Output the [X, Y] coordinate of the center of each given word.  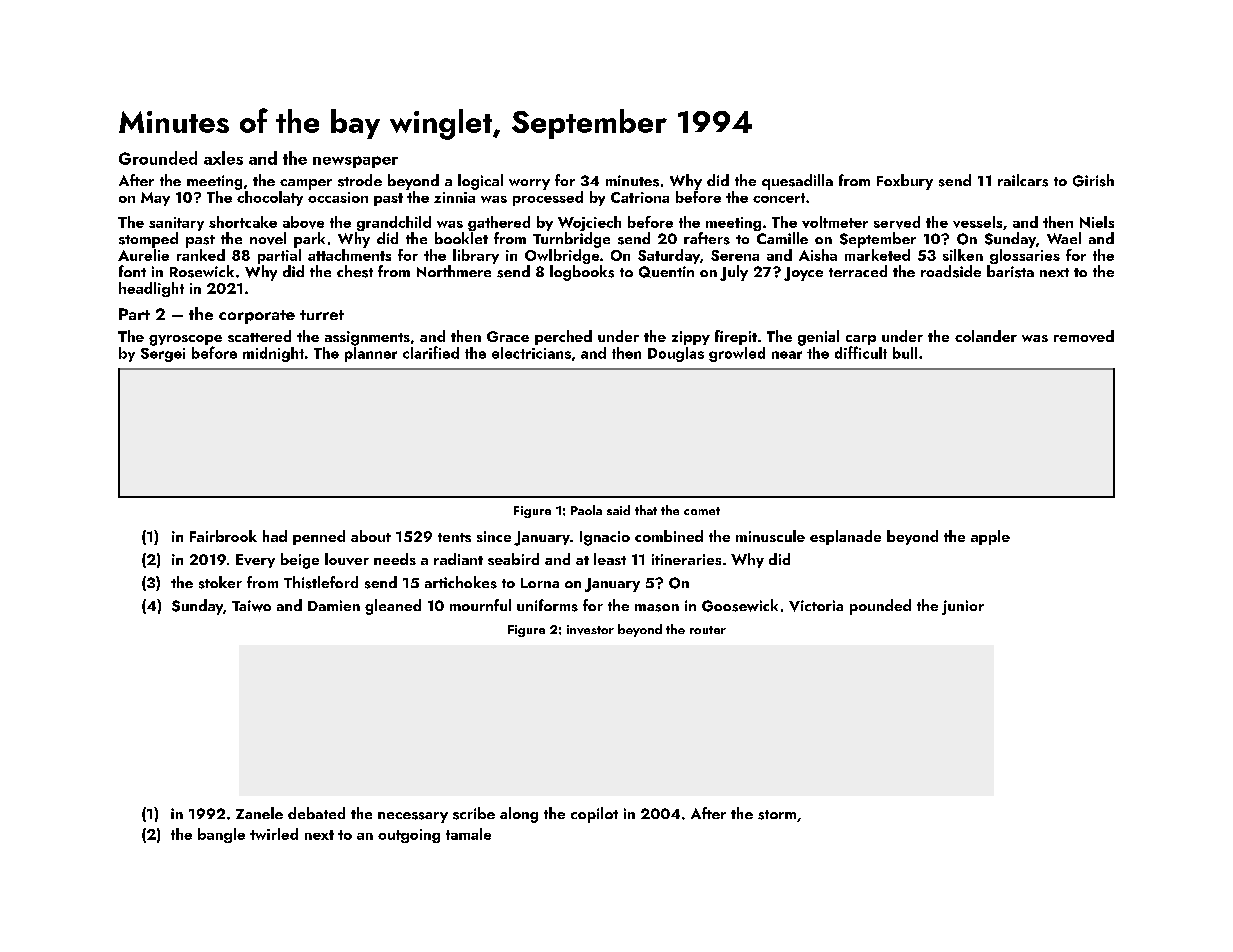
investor [590, 630]
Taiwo [251, 606]
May [155, 199]
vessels [977, 222]
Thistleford [321, 582]
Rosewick [202, 271]
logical [480, 182]
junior [963, 607]
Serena [735, 255]
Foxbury [905, 182]
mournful [480, 605]
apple [990, 537]
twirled [274, 834]
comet [702, 511]
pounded [880, 607]
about [371, 536]
